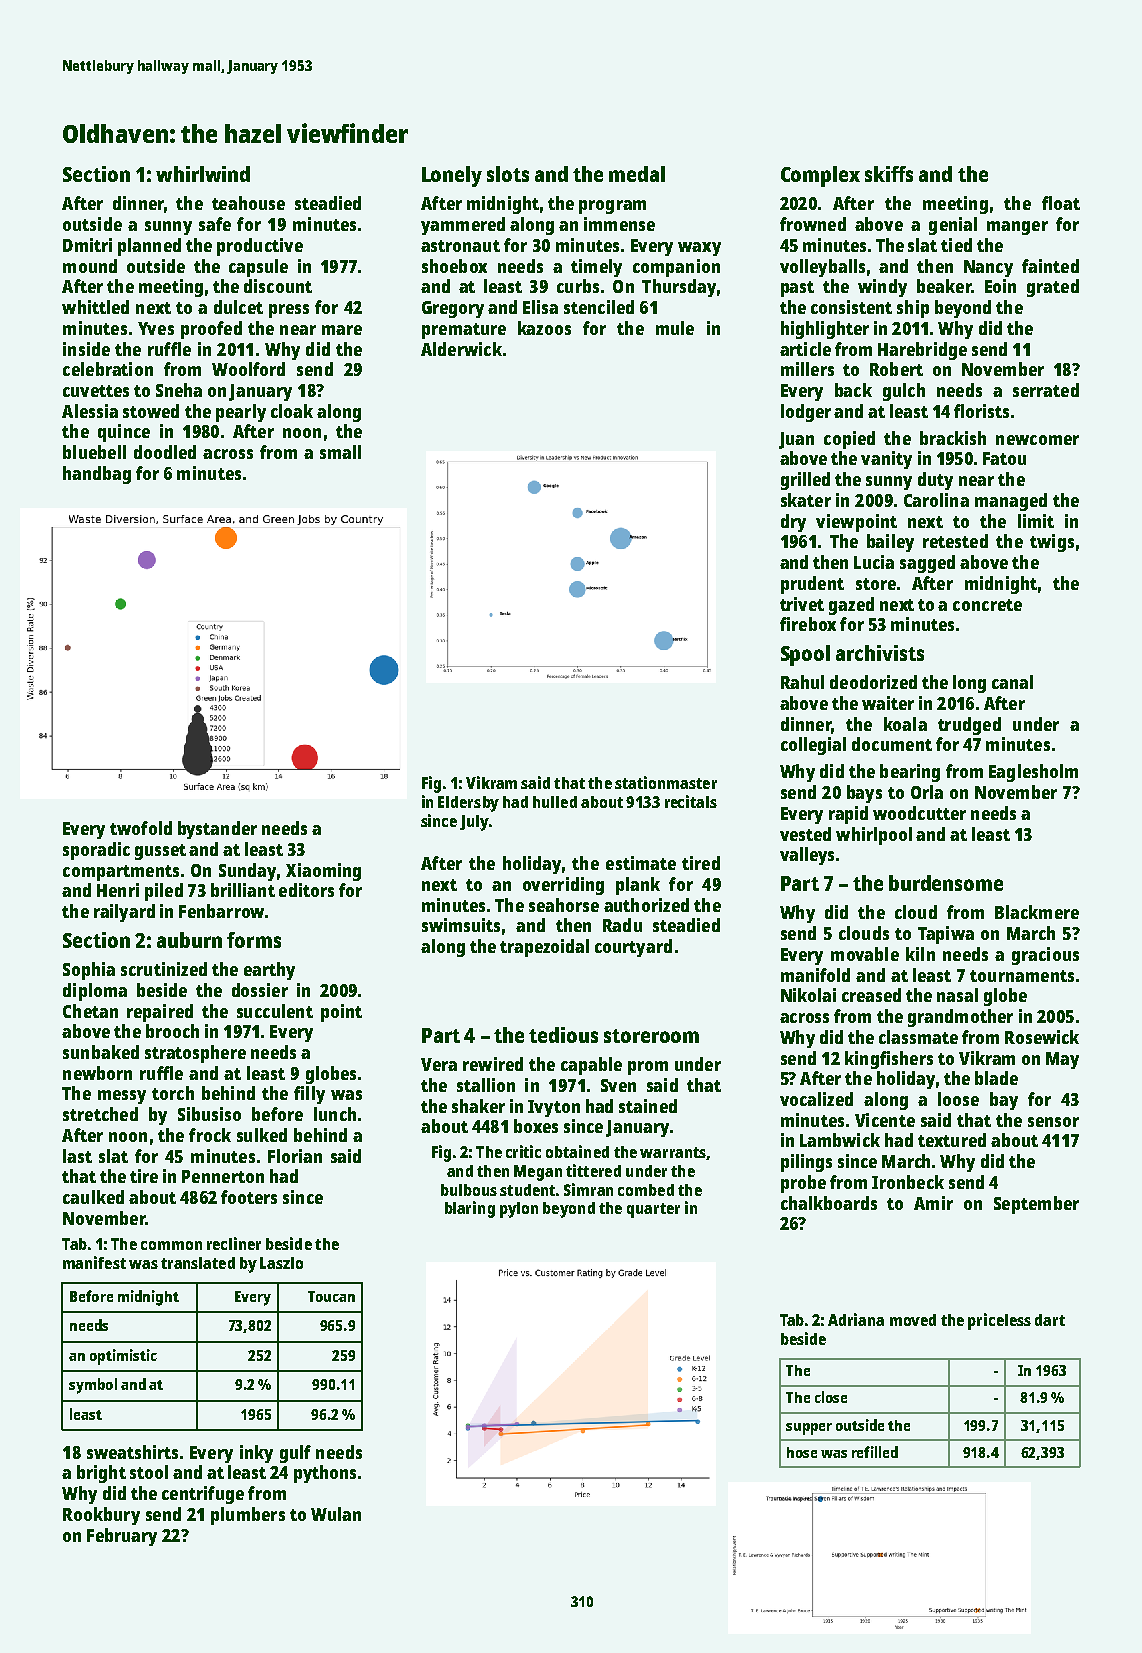  I want to click on Eldersby, so click(468, 804).
